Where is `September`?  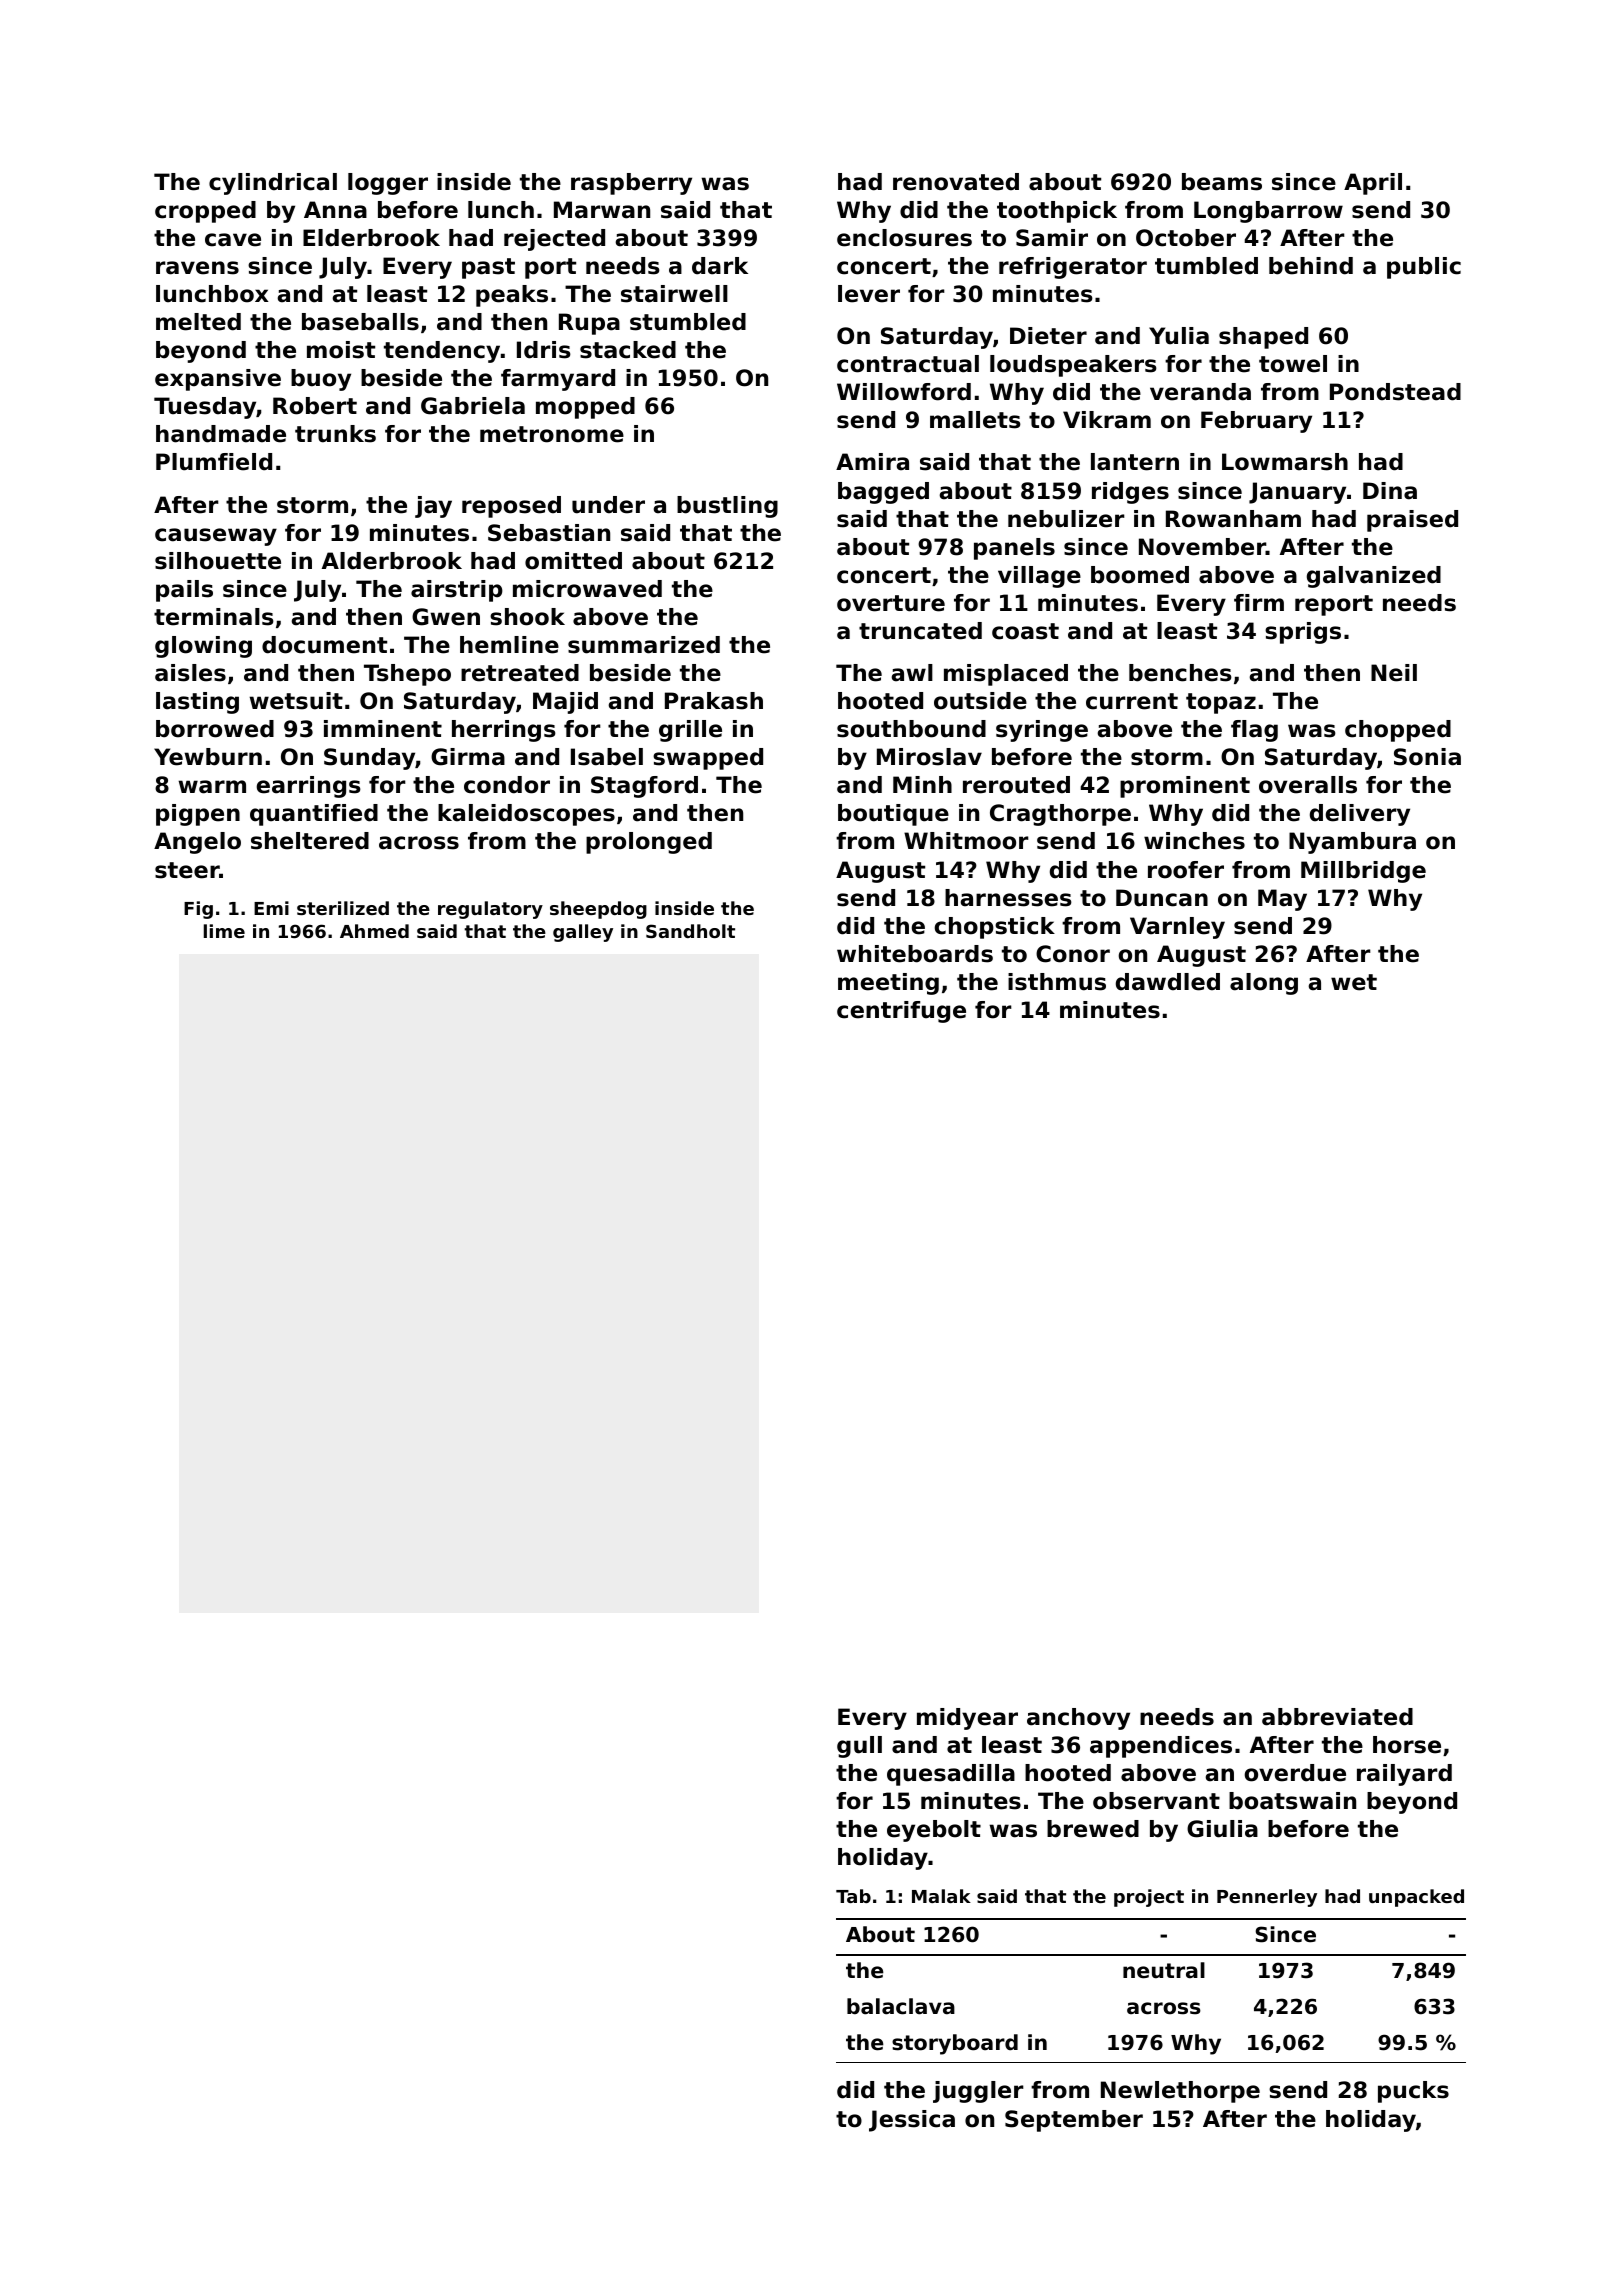 September is located at coordinates (1074, 2121).
